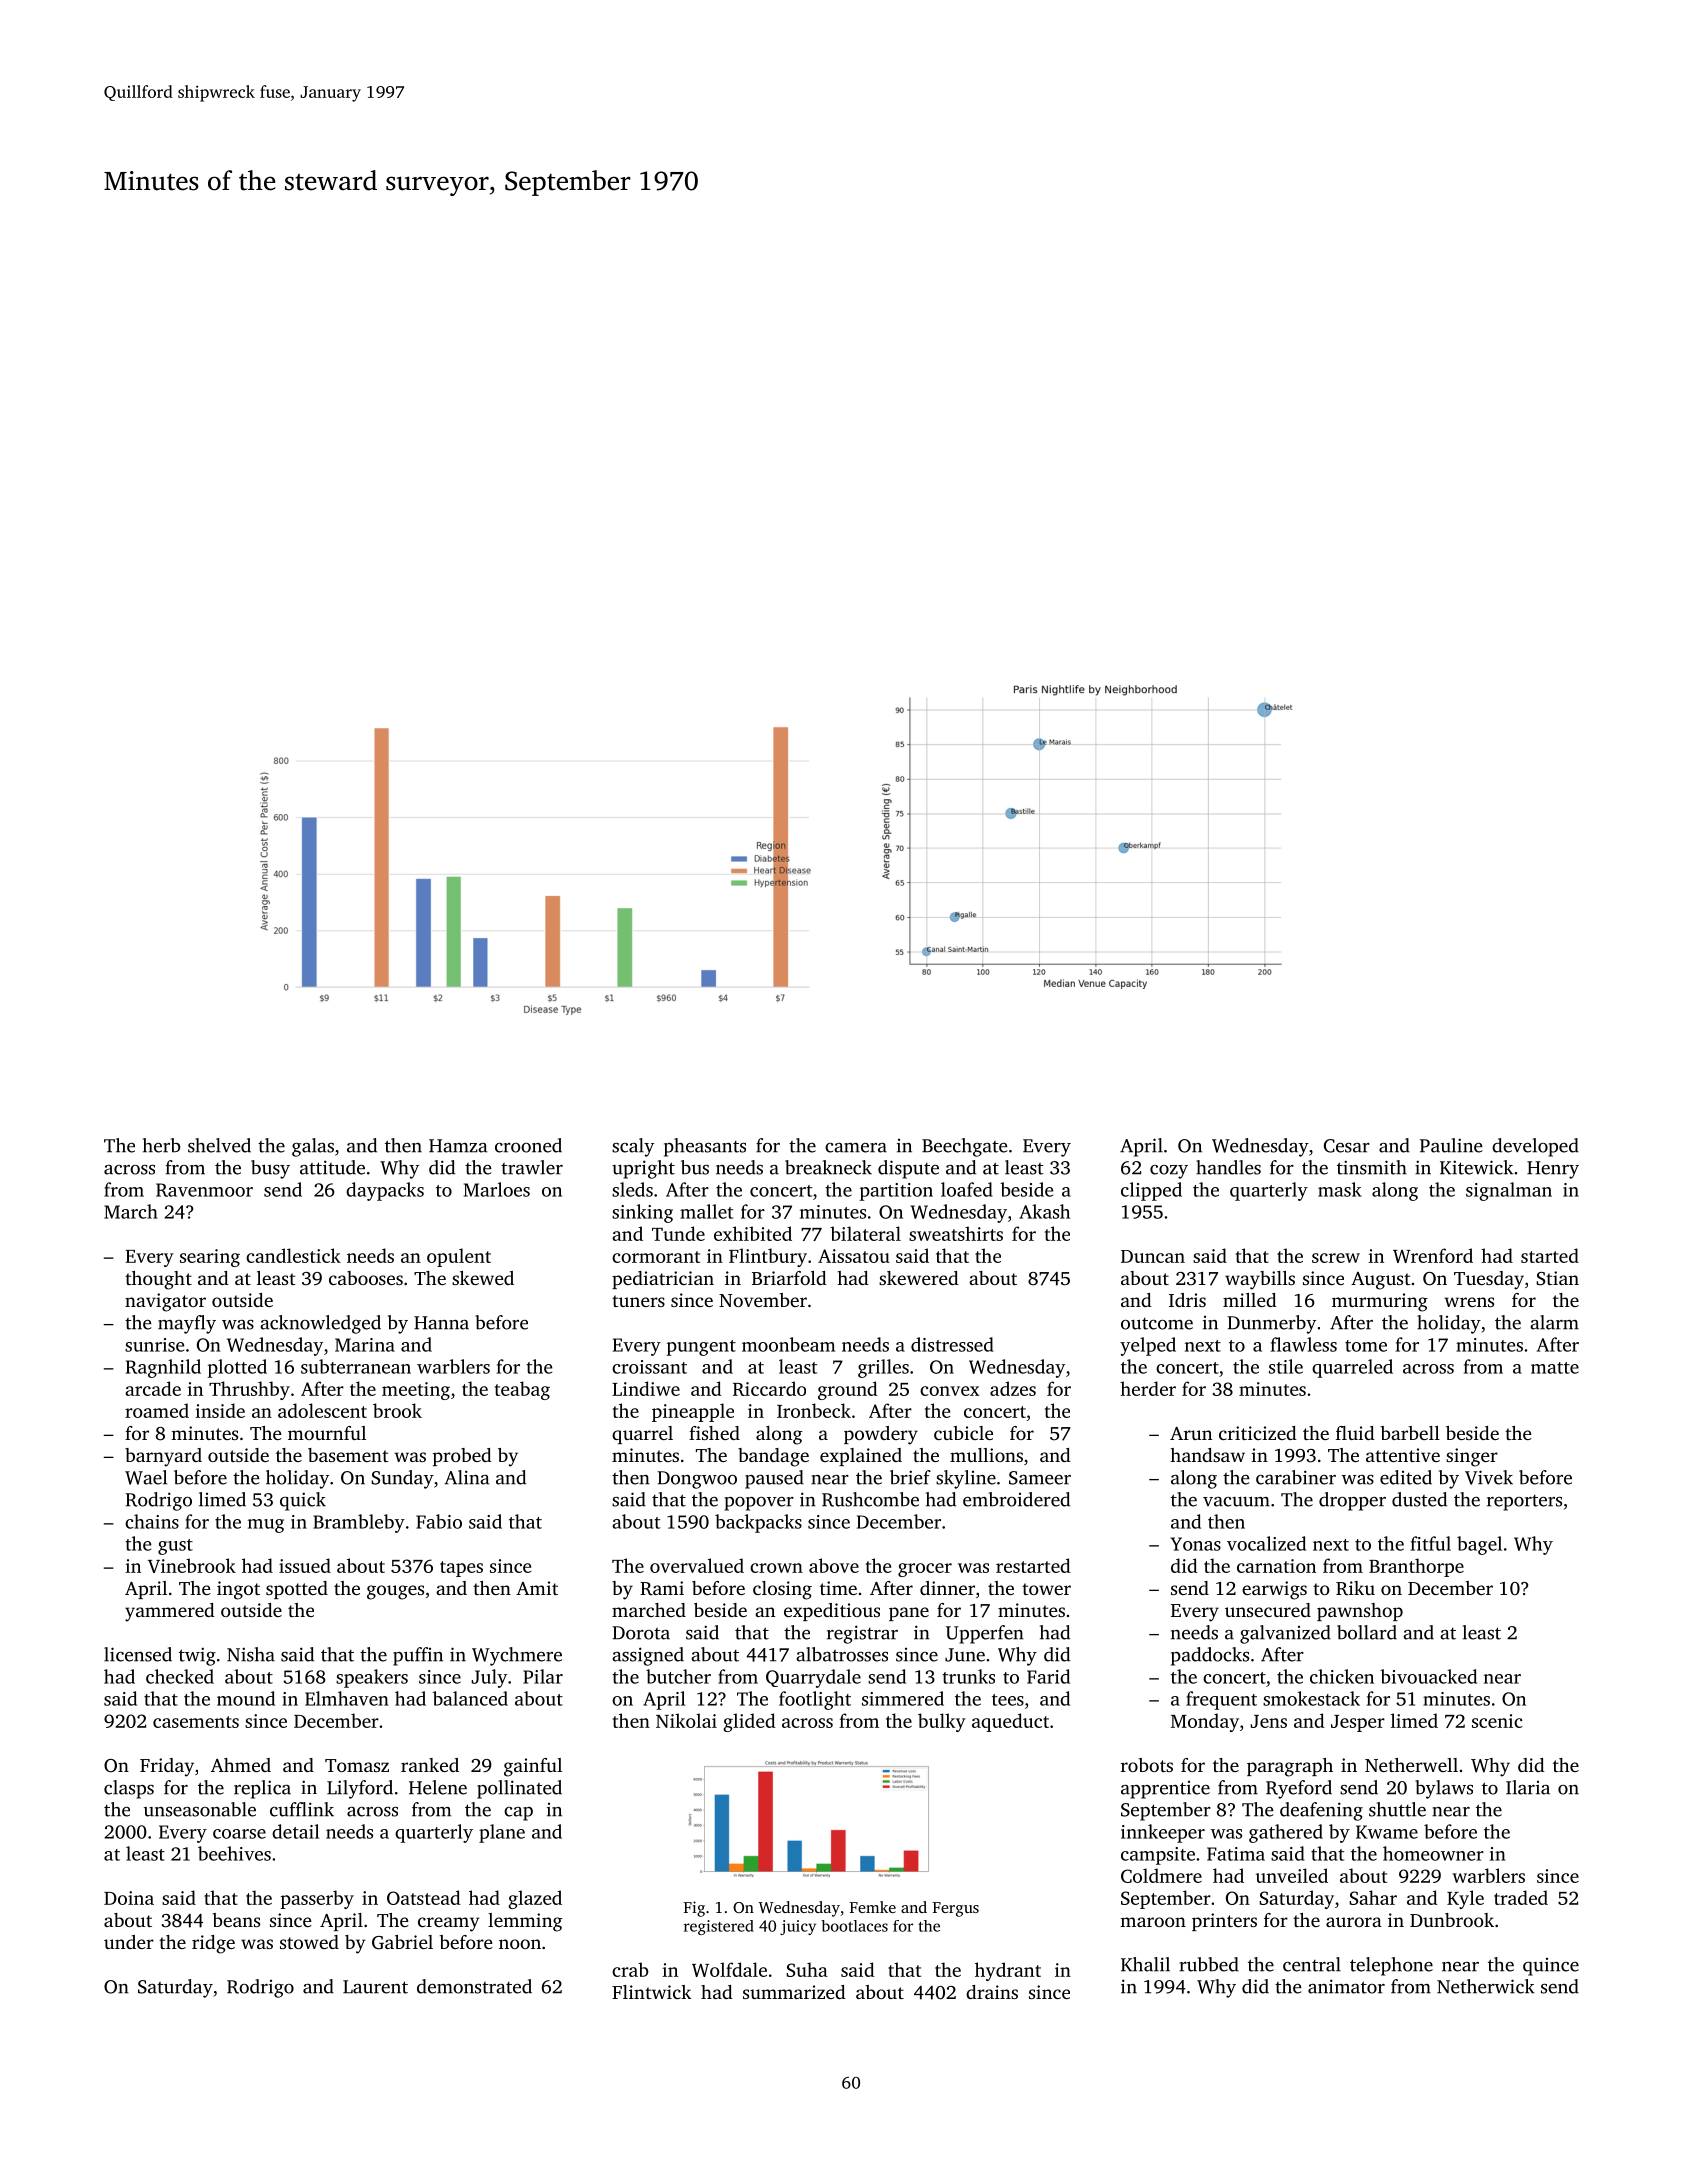 The image size is (1683, 2178). What do you see at coordinates (163, 1457) in the screenshot?
I see `barnyard` at bounding box center [163, 1457].
